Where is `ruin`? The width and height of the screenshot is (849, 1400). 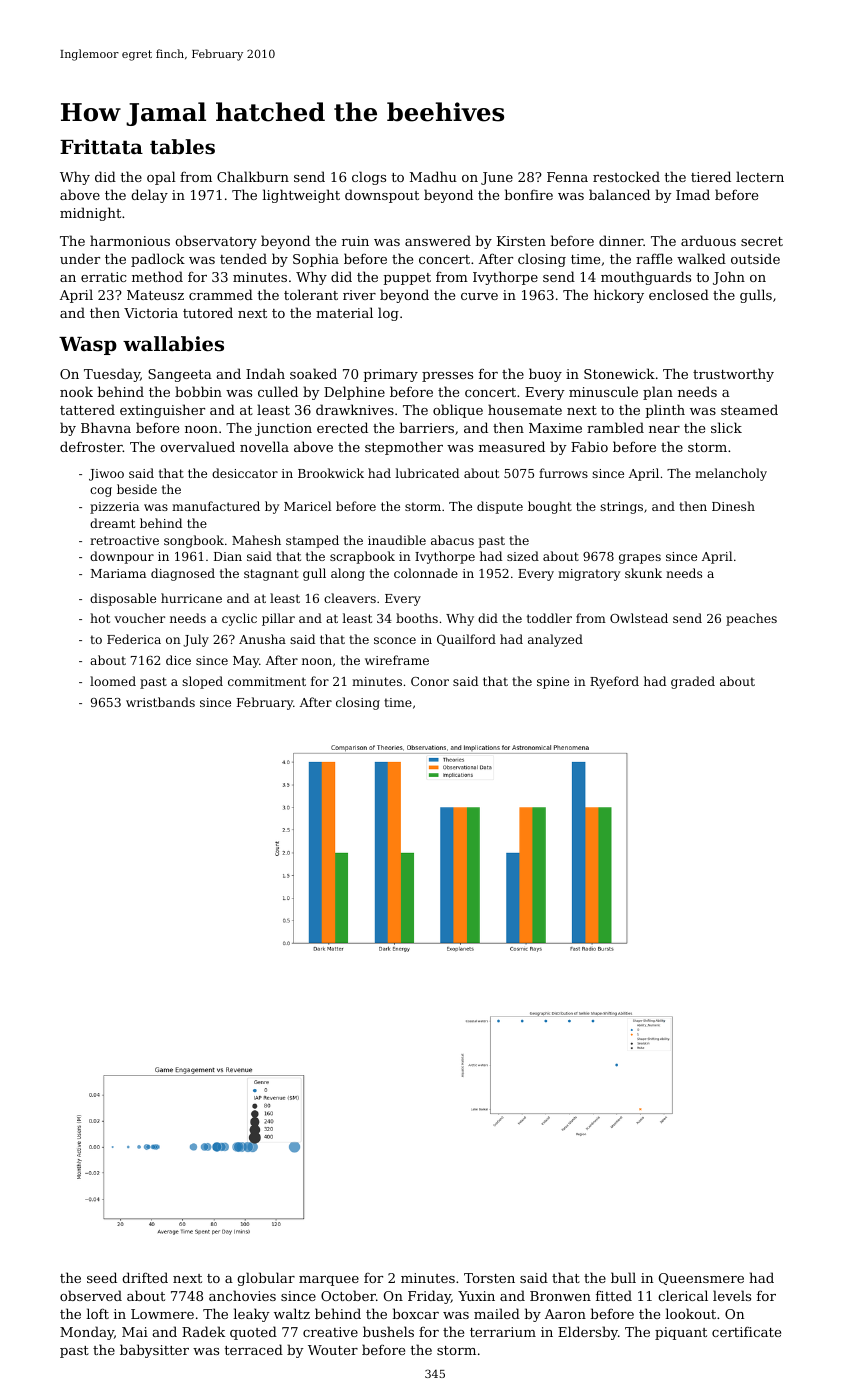 ruin is located at coordinates (355, 241).
